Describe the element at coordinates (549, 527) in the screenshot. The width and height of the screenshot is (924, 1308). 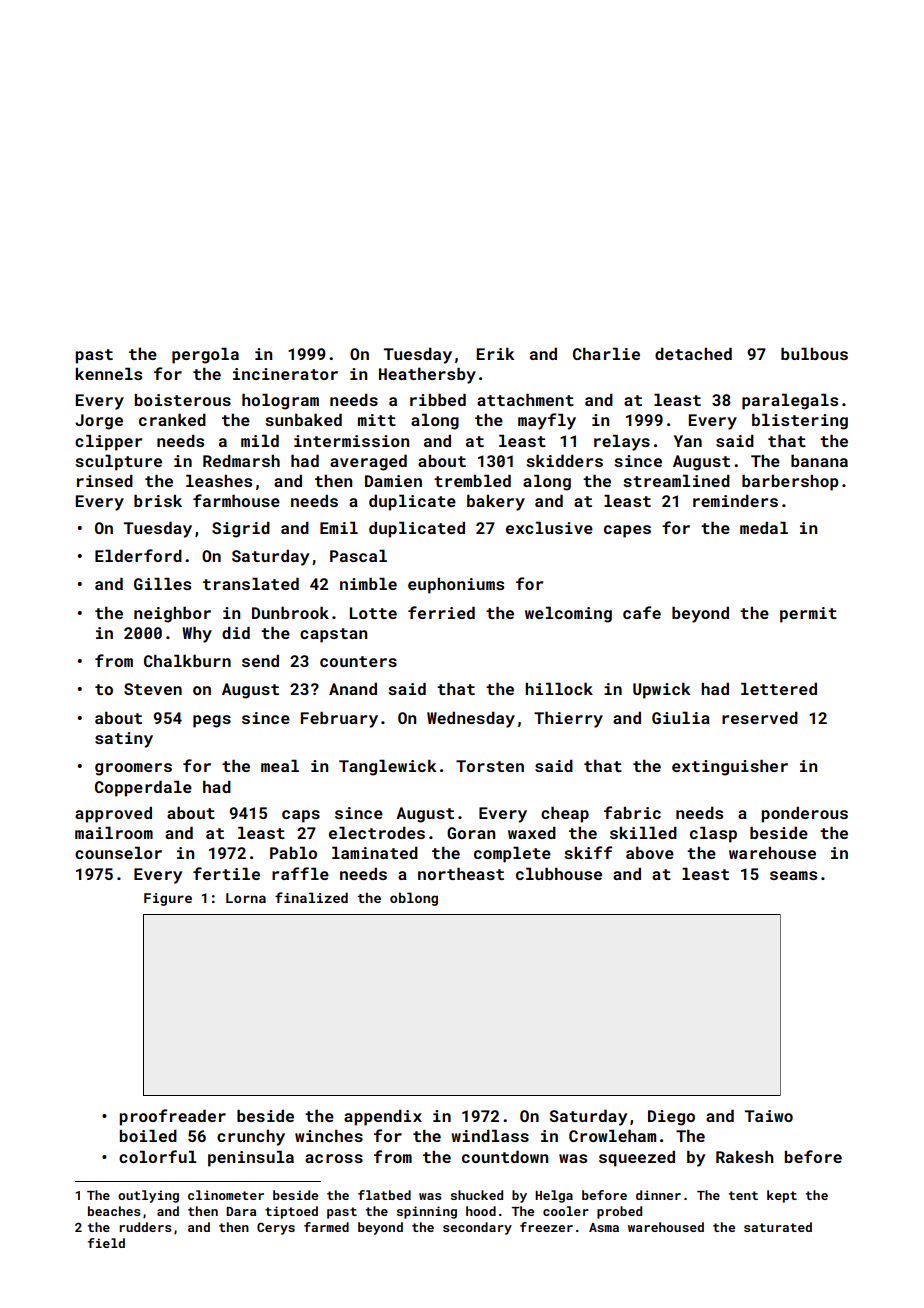
I see `exclusive` at that location.
